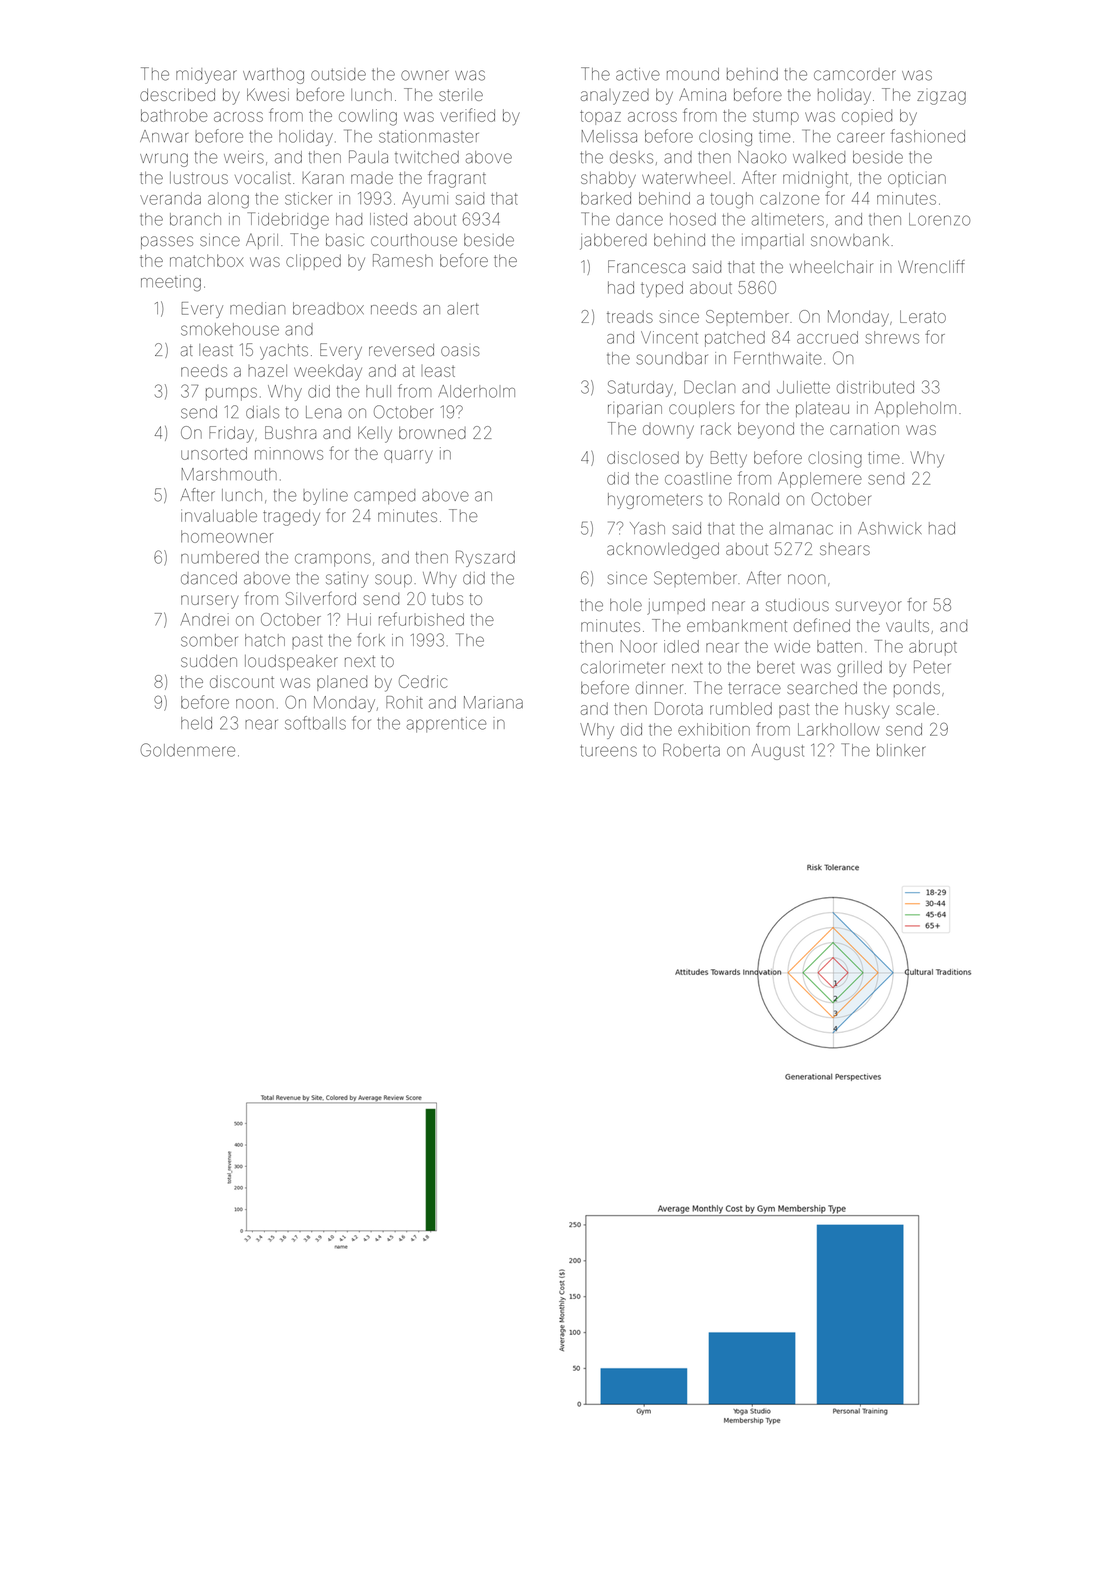  What do you see at coordinates (333, 560) in the screenshot?
I see `crampons` at bounding box center [333, 560].
